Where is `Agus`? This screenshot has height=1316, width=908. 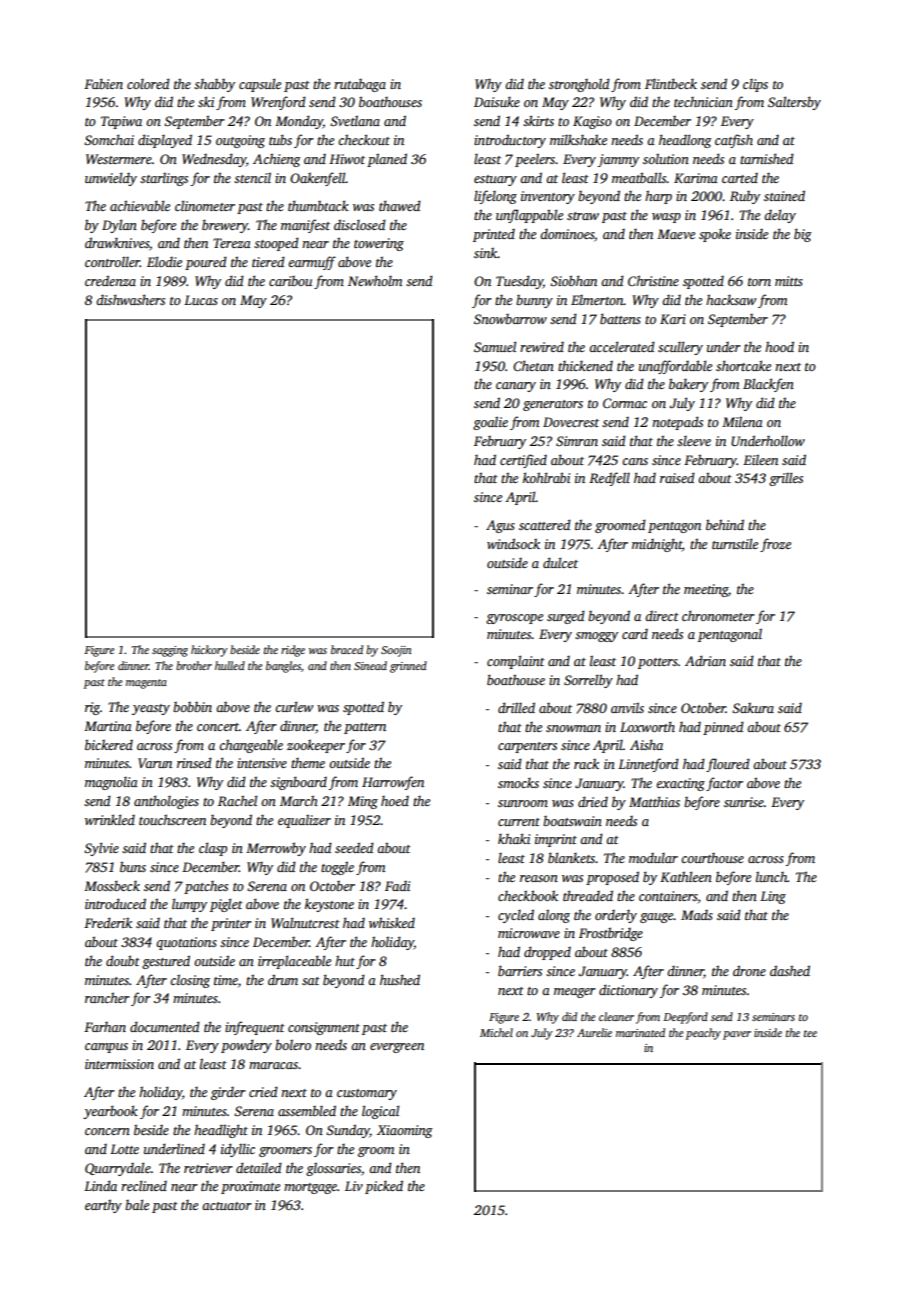
Agus is located at coordinates (500, 526).
